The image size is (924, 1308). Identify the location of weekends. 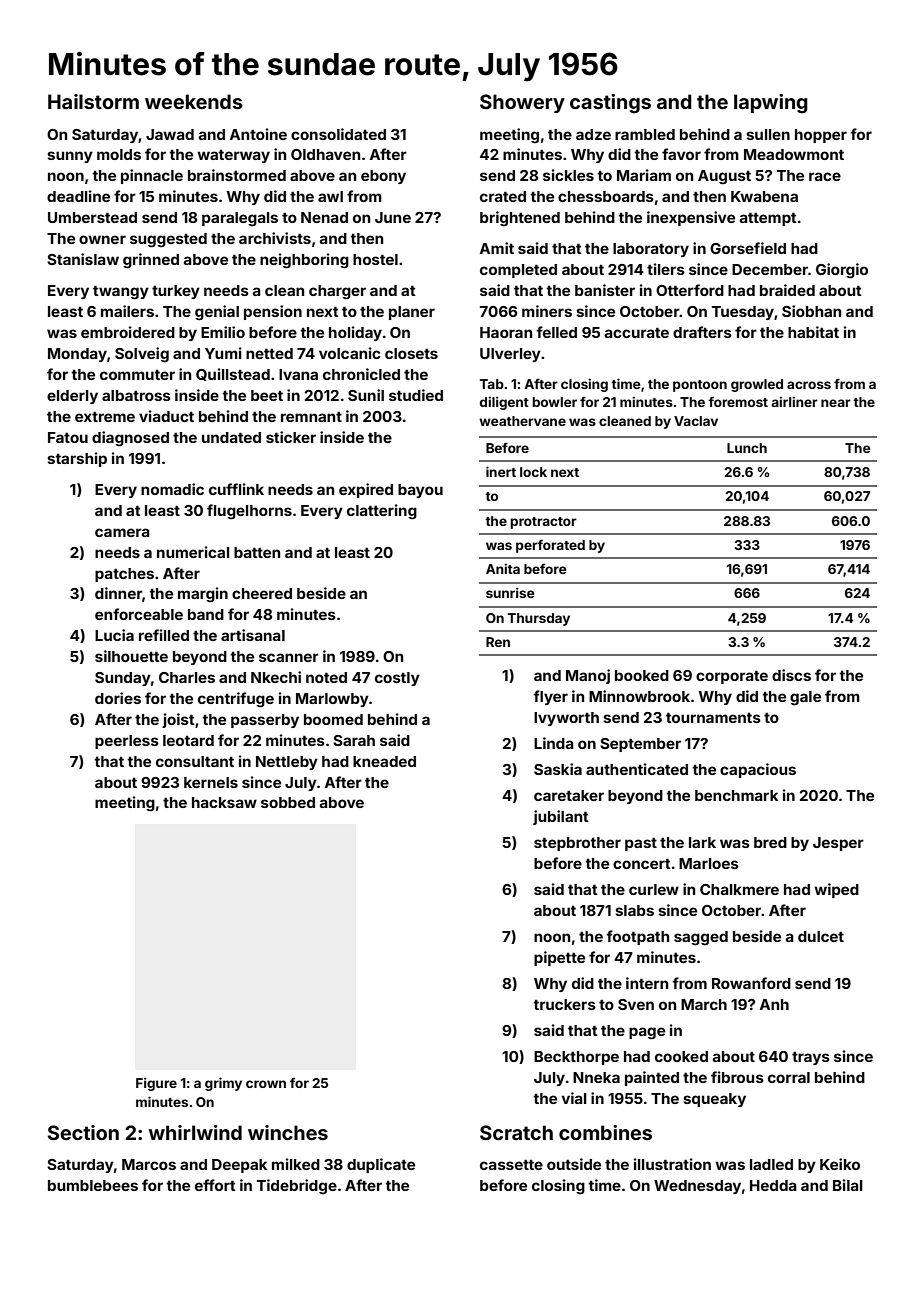
(194, 101).
